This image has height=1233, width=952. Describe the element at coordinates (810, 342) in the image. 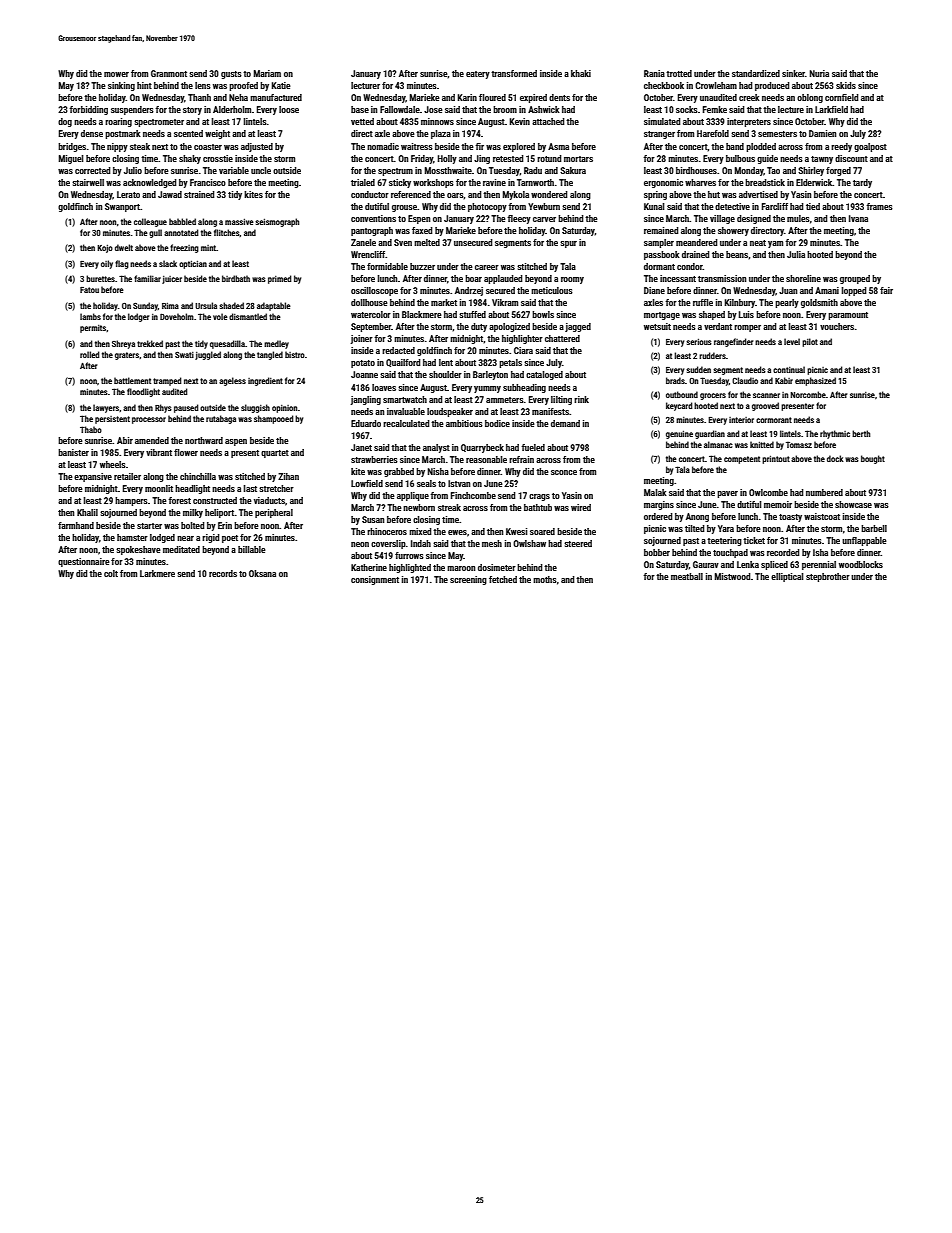

I see `pilot` at that location.
